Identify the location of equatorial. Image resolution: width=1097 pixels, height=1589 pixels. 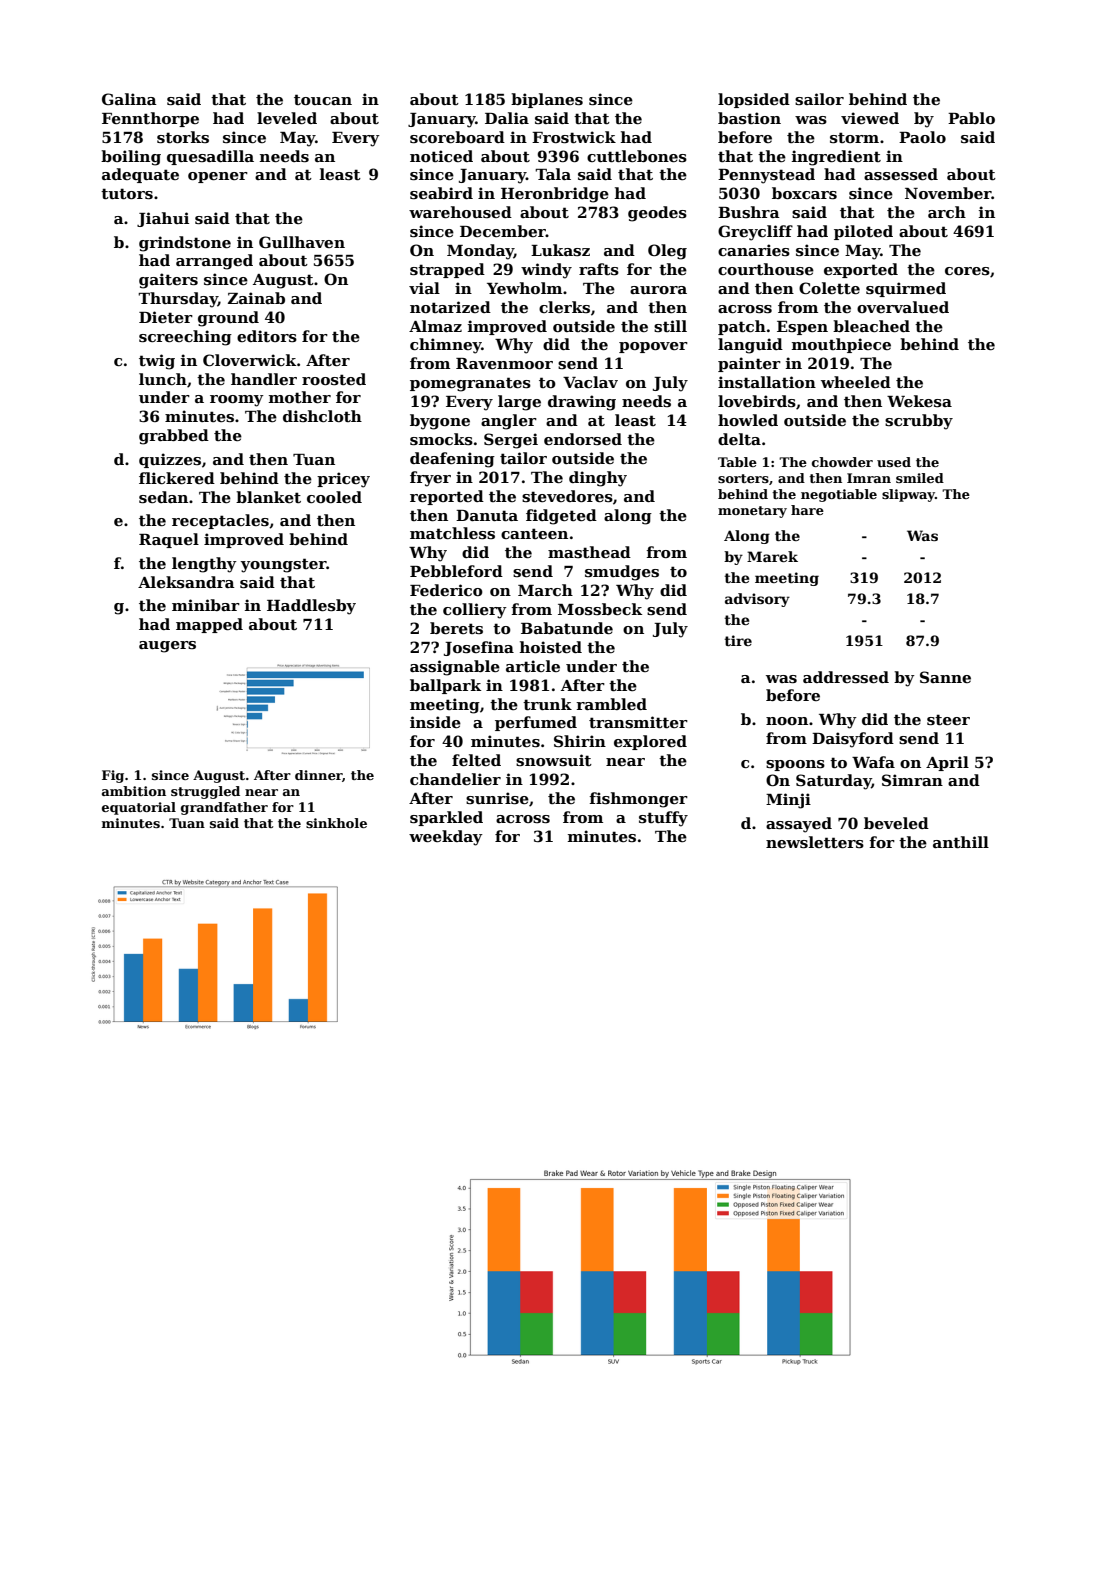
(139, 808).
